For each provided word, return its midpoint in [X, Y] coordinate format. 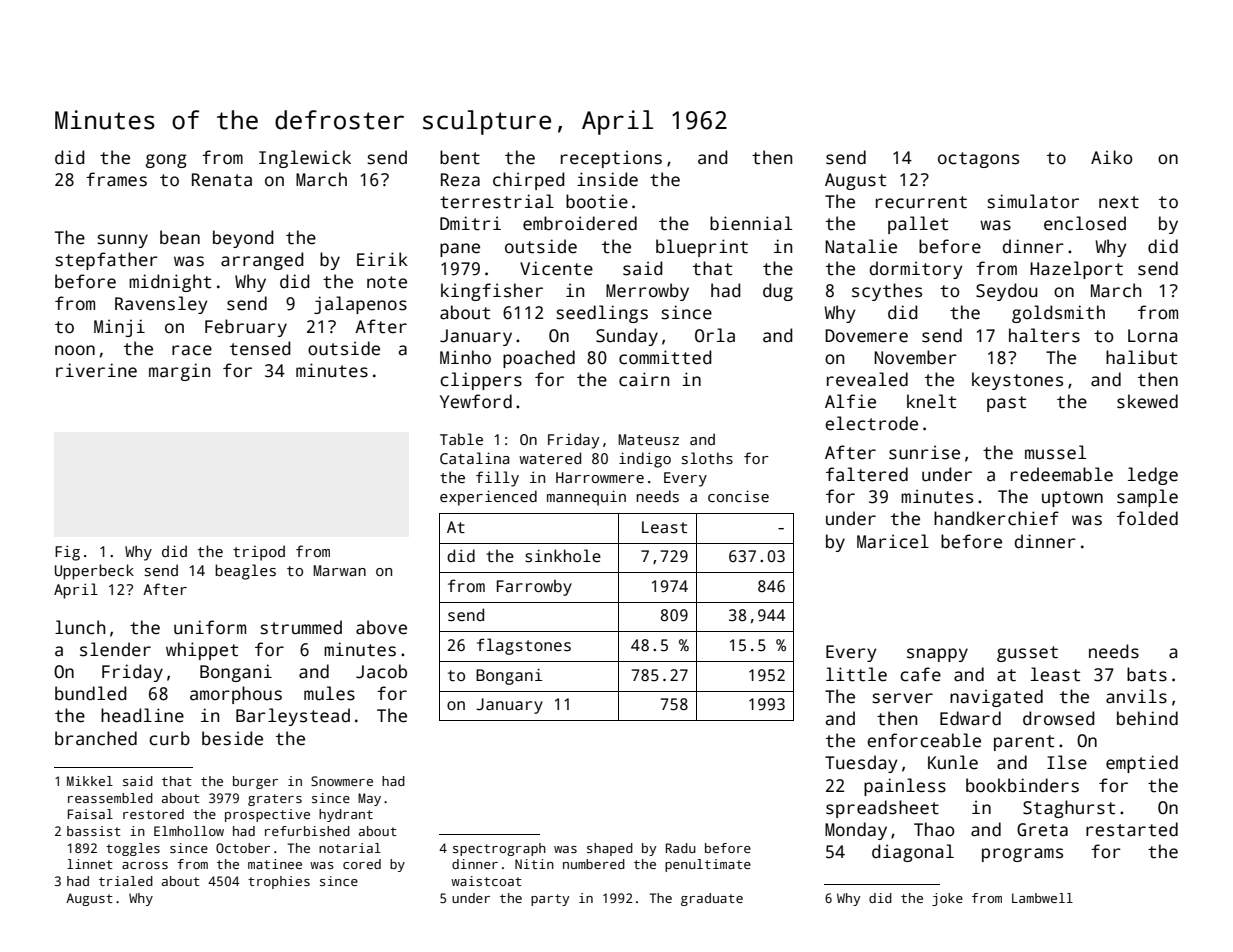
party [550, 900]
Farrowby [534, 587]
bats [1147, 674]
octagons [978, 160]
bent [460, 157]
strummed [301, 627]
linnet [90, 864]
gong [166, 161]
